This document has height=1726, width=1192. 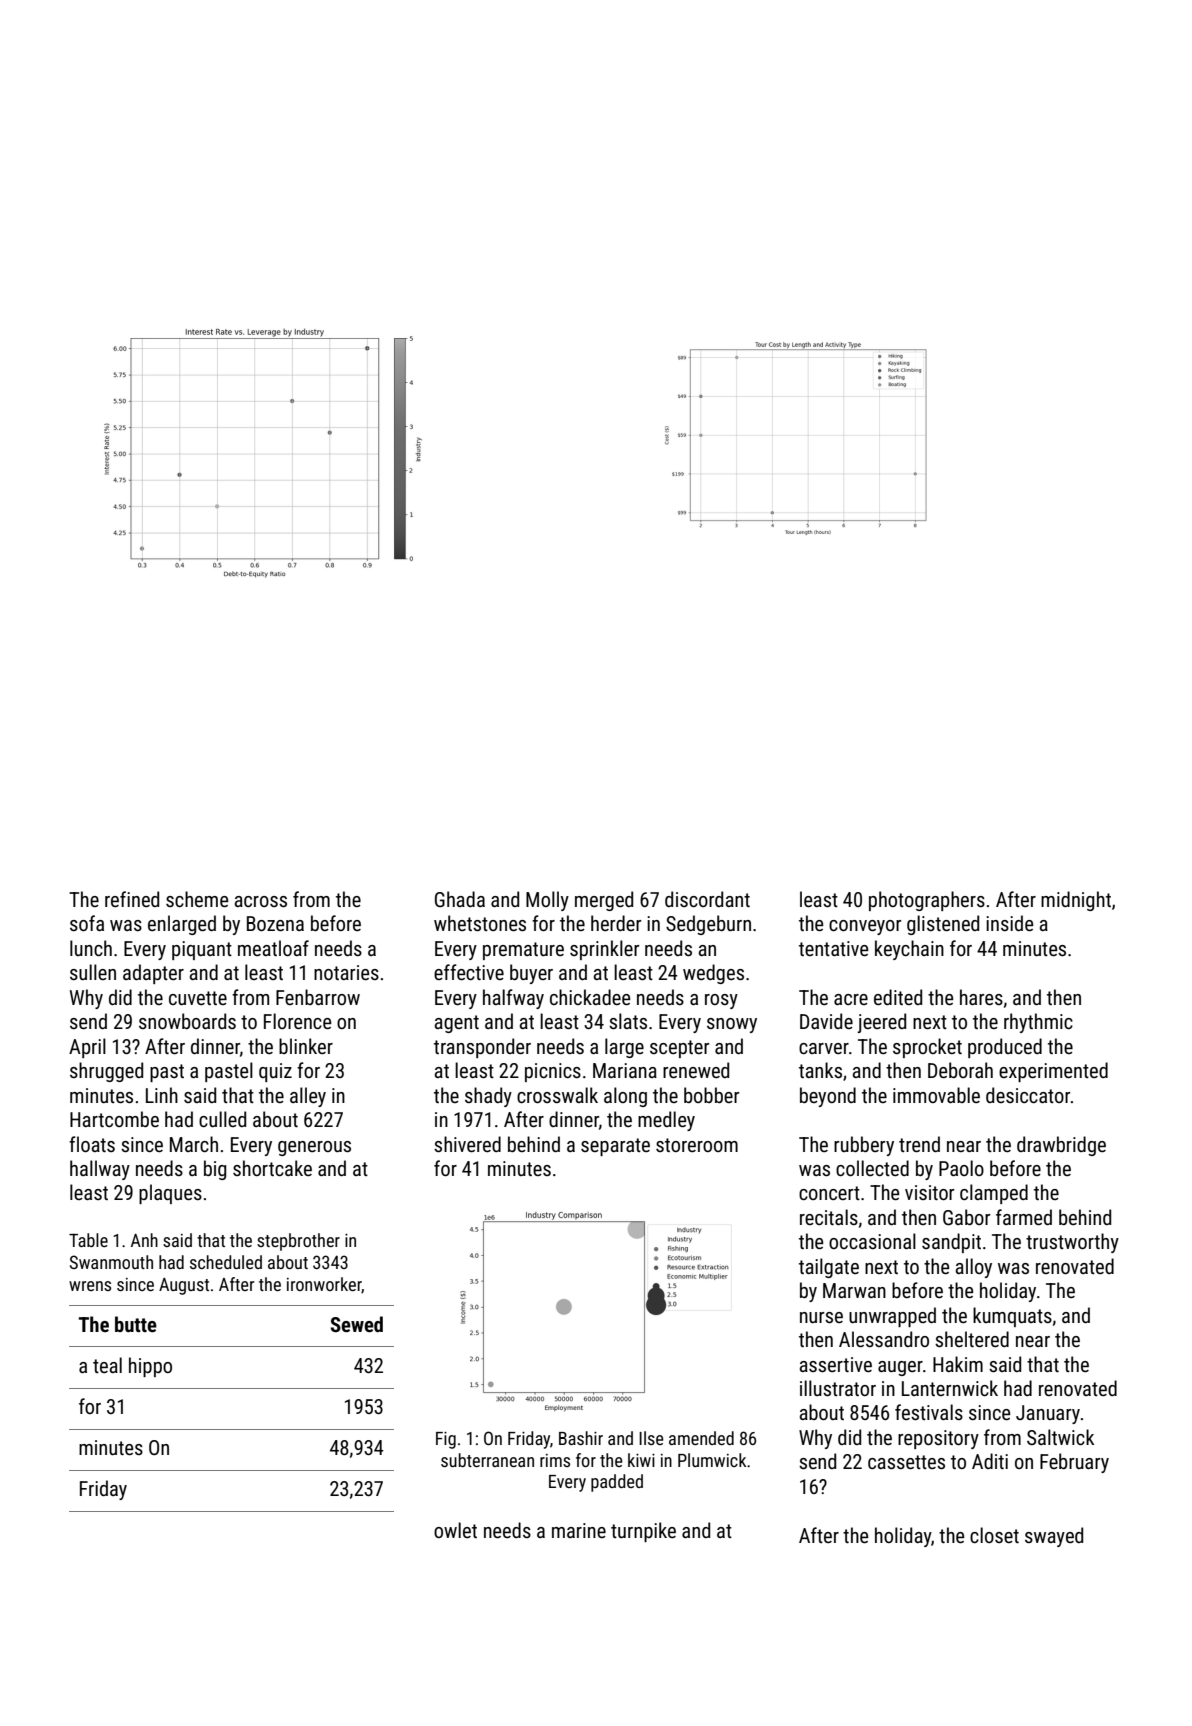 I want to click on midnight, so click(x=1076, y=901).
